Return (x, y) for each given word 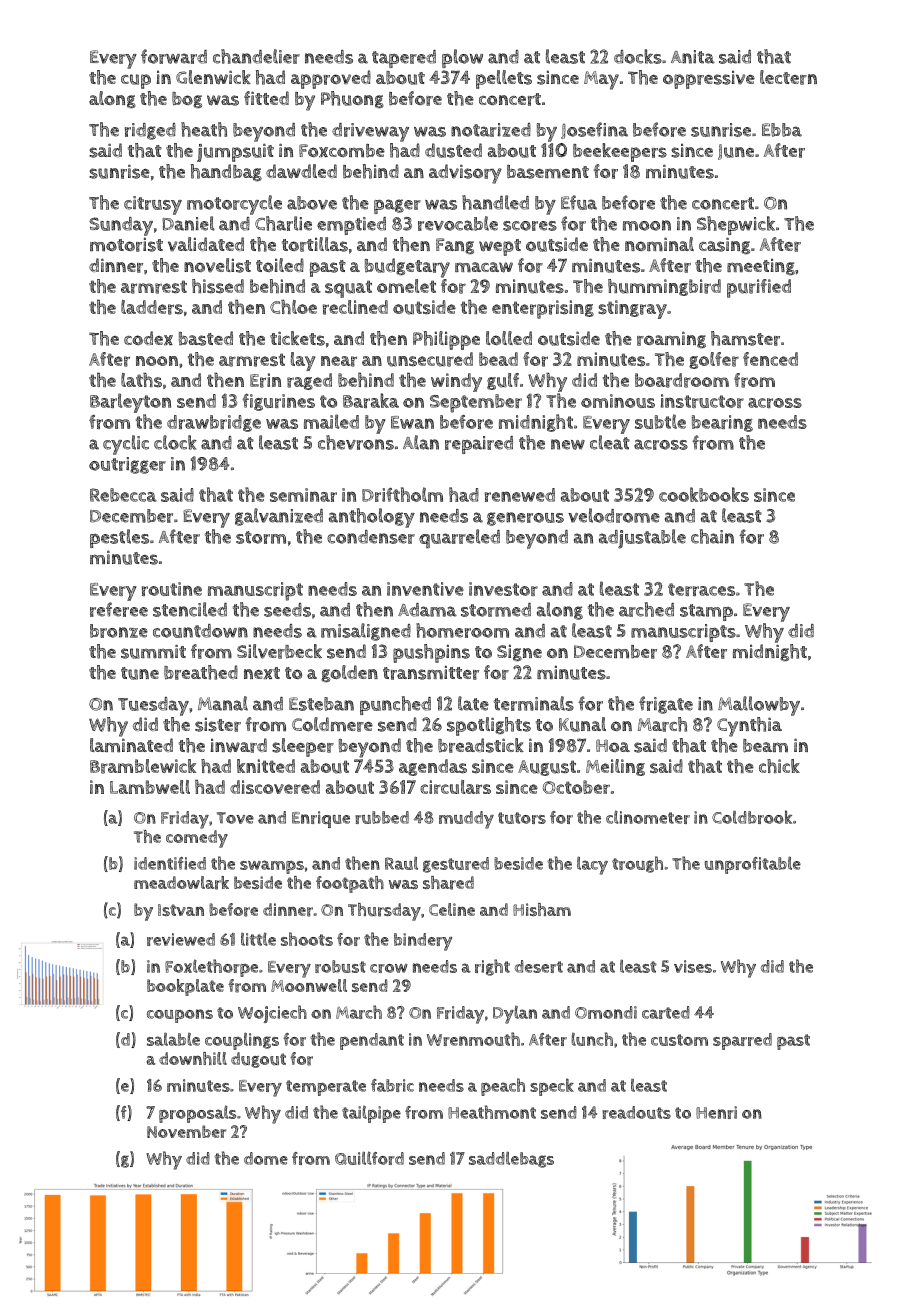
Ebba (782, 130)
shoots (307, 939)
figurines (278, 402)
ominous (618, 401)
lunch (592, 1039)
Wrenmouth (473, 1039)
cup (136, 81)
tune (140, 673)
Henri (716, 1112)
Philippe (446, 340)
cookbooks (704, 494)
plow (462, 58)
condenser (371, 537)
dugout (258, 1060)
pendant (372, 1041)
